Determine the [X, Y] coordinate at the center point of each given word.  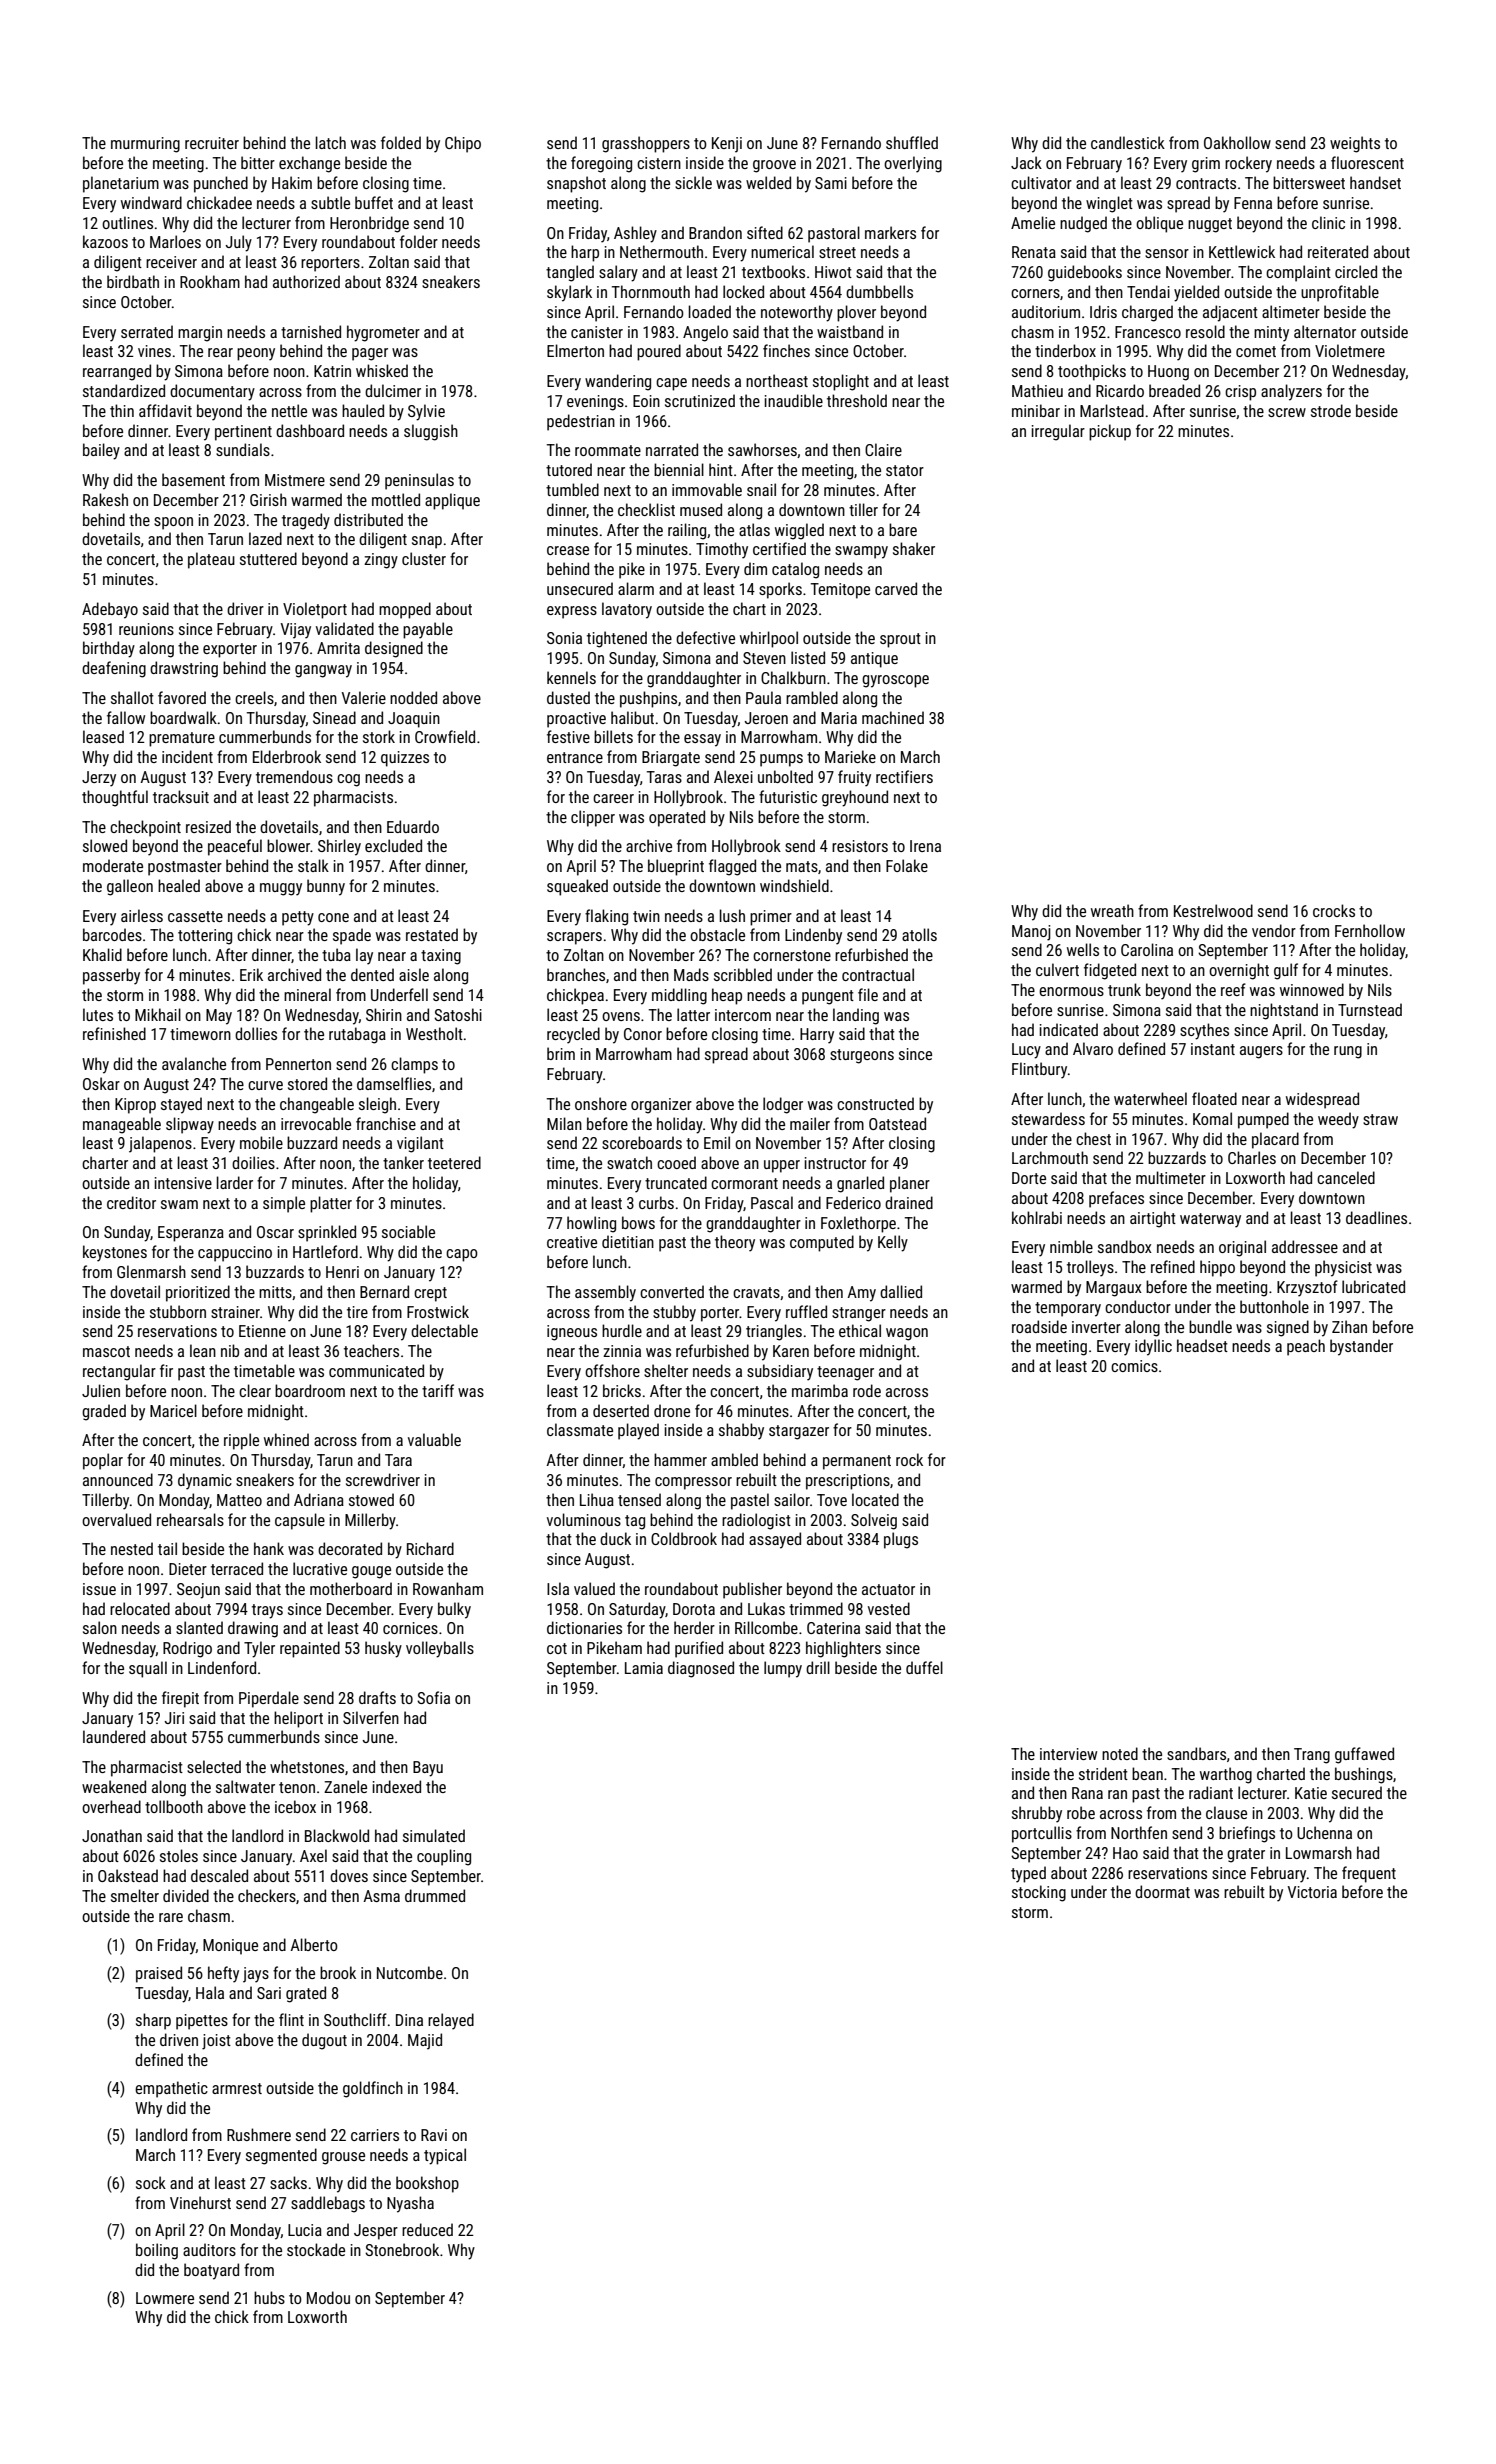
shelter [666, 1370]
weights [1355, 144]
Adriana [319, 1499]
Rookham [210, 281]
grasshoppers [646, 144]
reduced [427, 2229]
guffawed [1364, 1755]
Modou [328, 2297]
